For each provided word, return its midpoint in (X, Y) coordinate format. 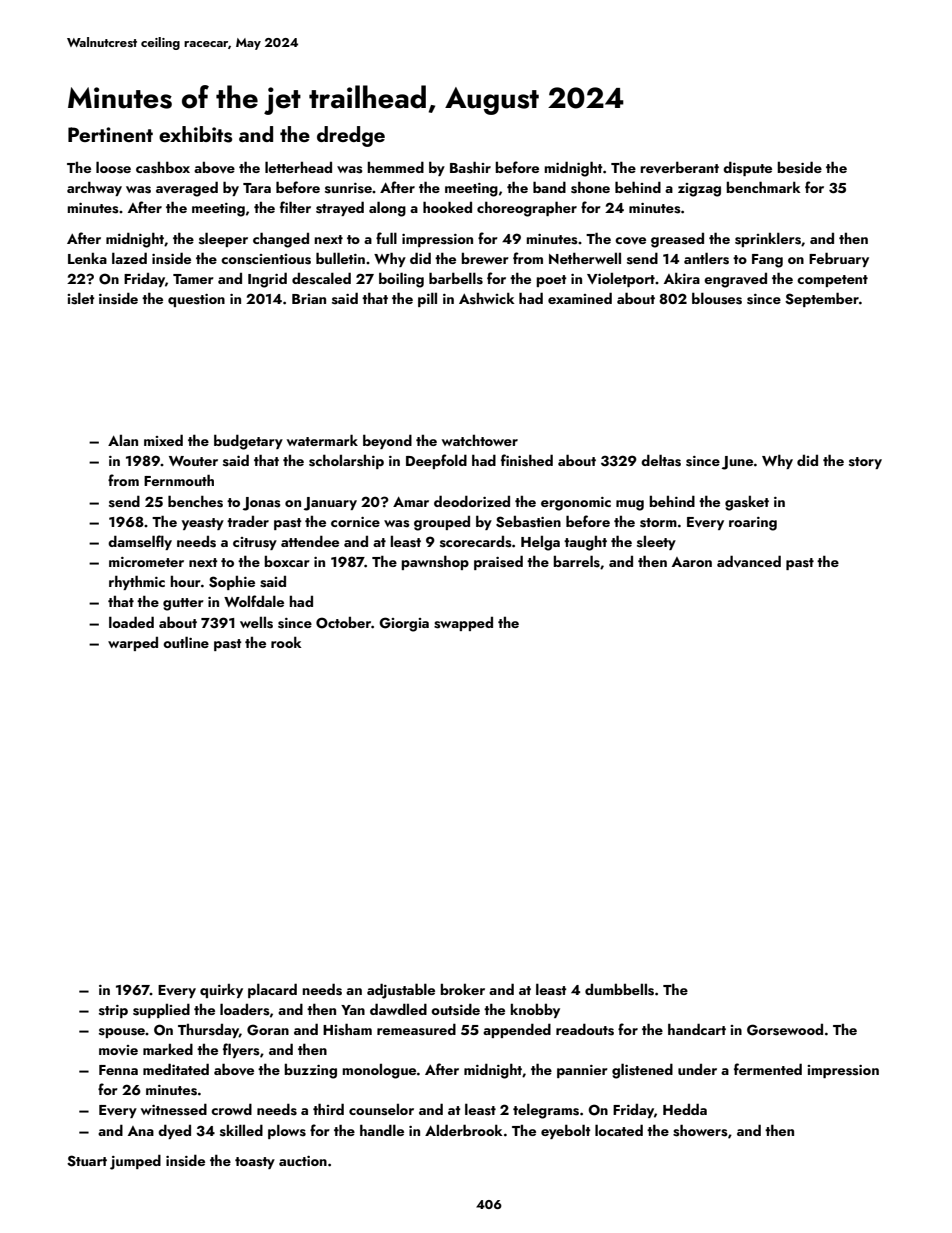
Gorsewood (785, 1030)
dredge (351, 136)
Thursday (208, 1031)
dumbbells (619, 990)
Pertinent (110, 134)
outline (186, 642)
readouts (585, 1029)
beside (799, 167)
